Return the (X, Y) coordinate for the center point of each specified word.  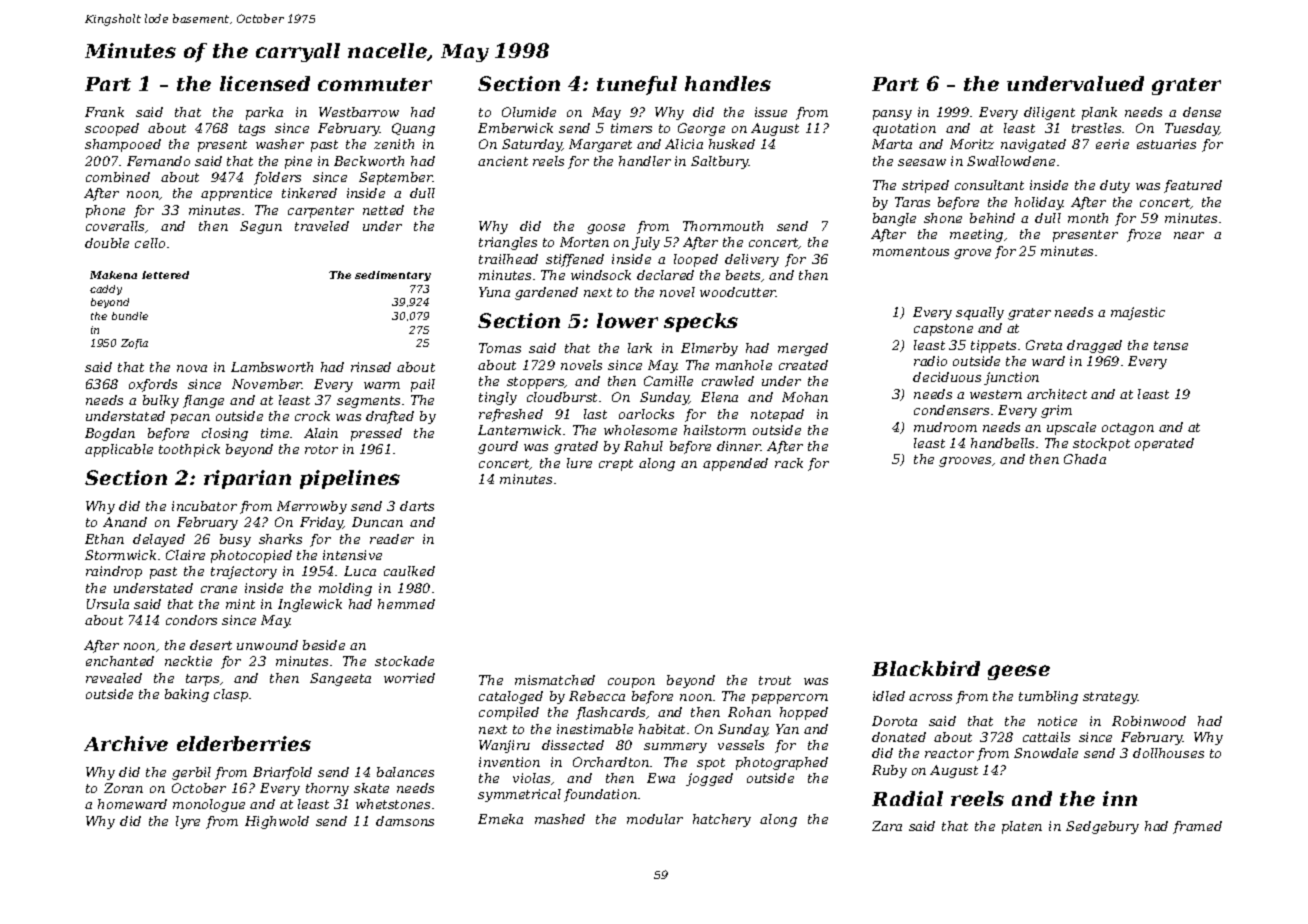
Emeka (500, 819)
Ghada (1085, 459)
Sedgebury (1102, 827)
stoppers (536, 383)
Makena (113, 275)
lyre (188, 822)
